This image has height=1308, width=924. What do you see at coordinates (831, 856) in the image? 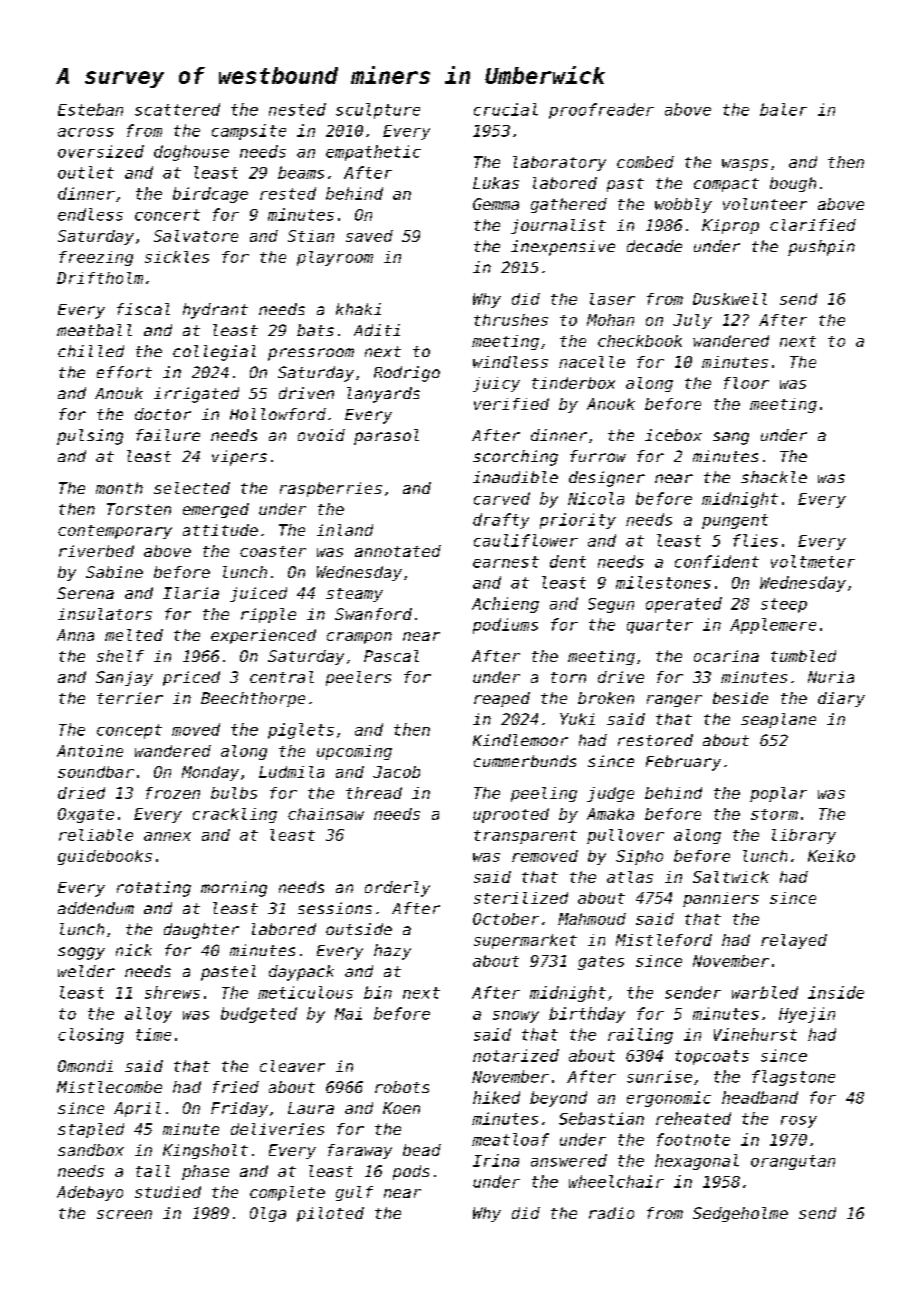
I see `Keiko` at bounding box center [831, 856].
